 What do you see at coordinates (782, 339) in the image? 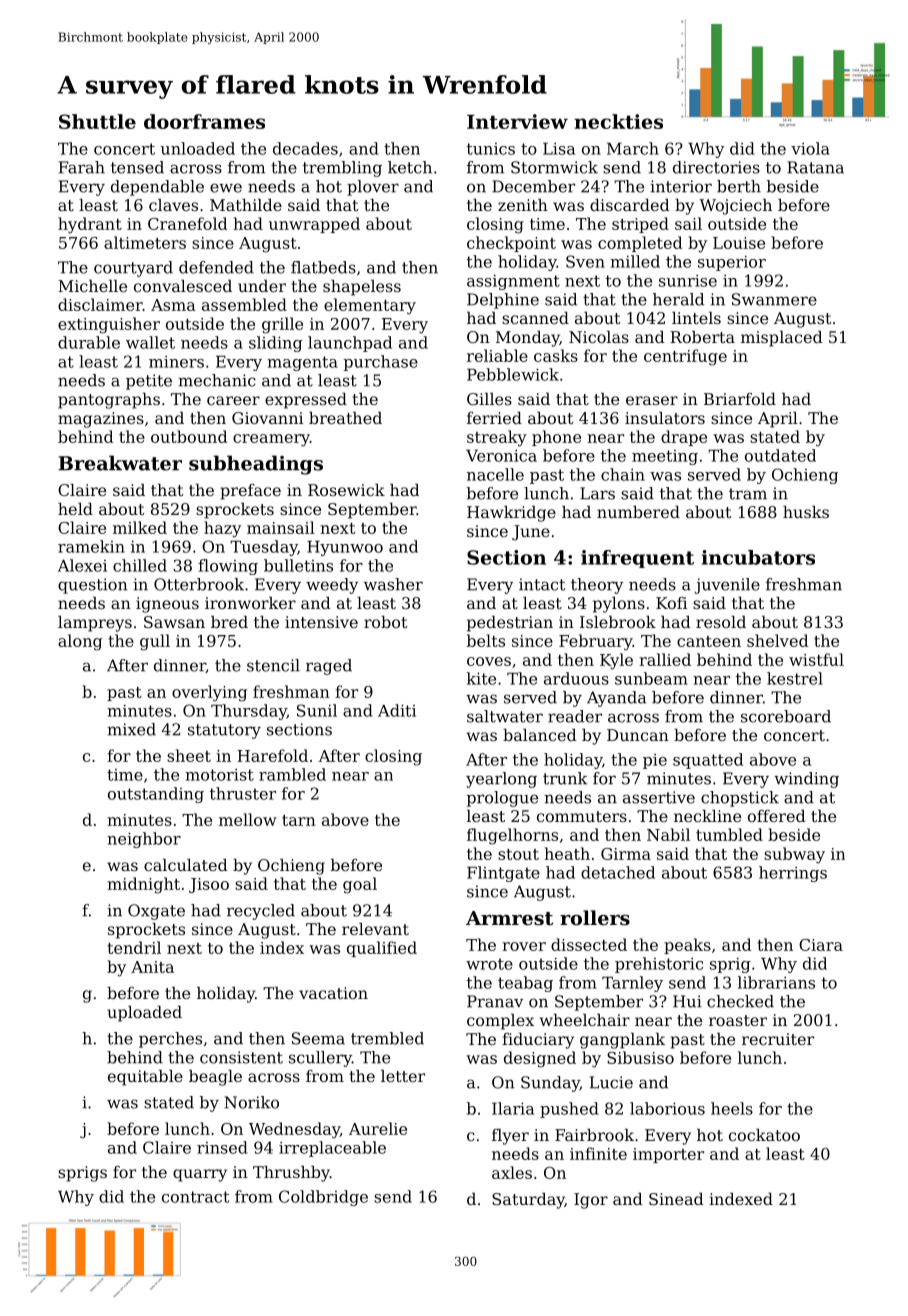
I see `misplaced` at bounding box center [782, 339].
